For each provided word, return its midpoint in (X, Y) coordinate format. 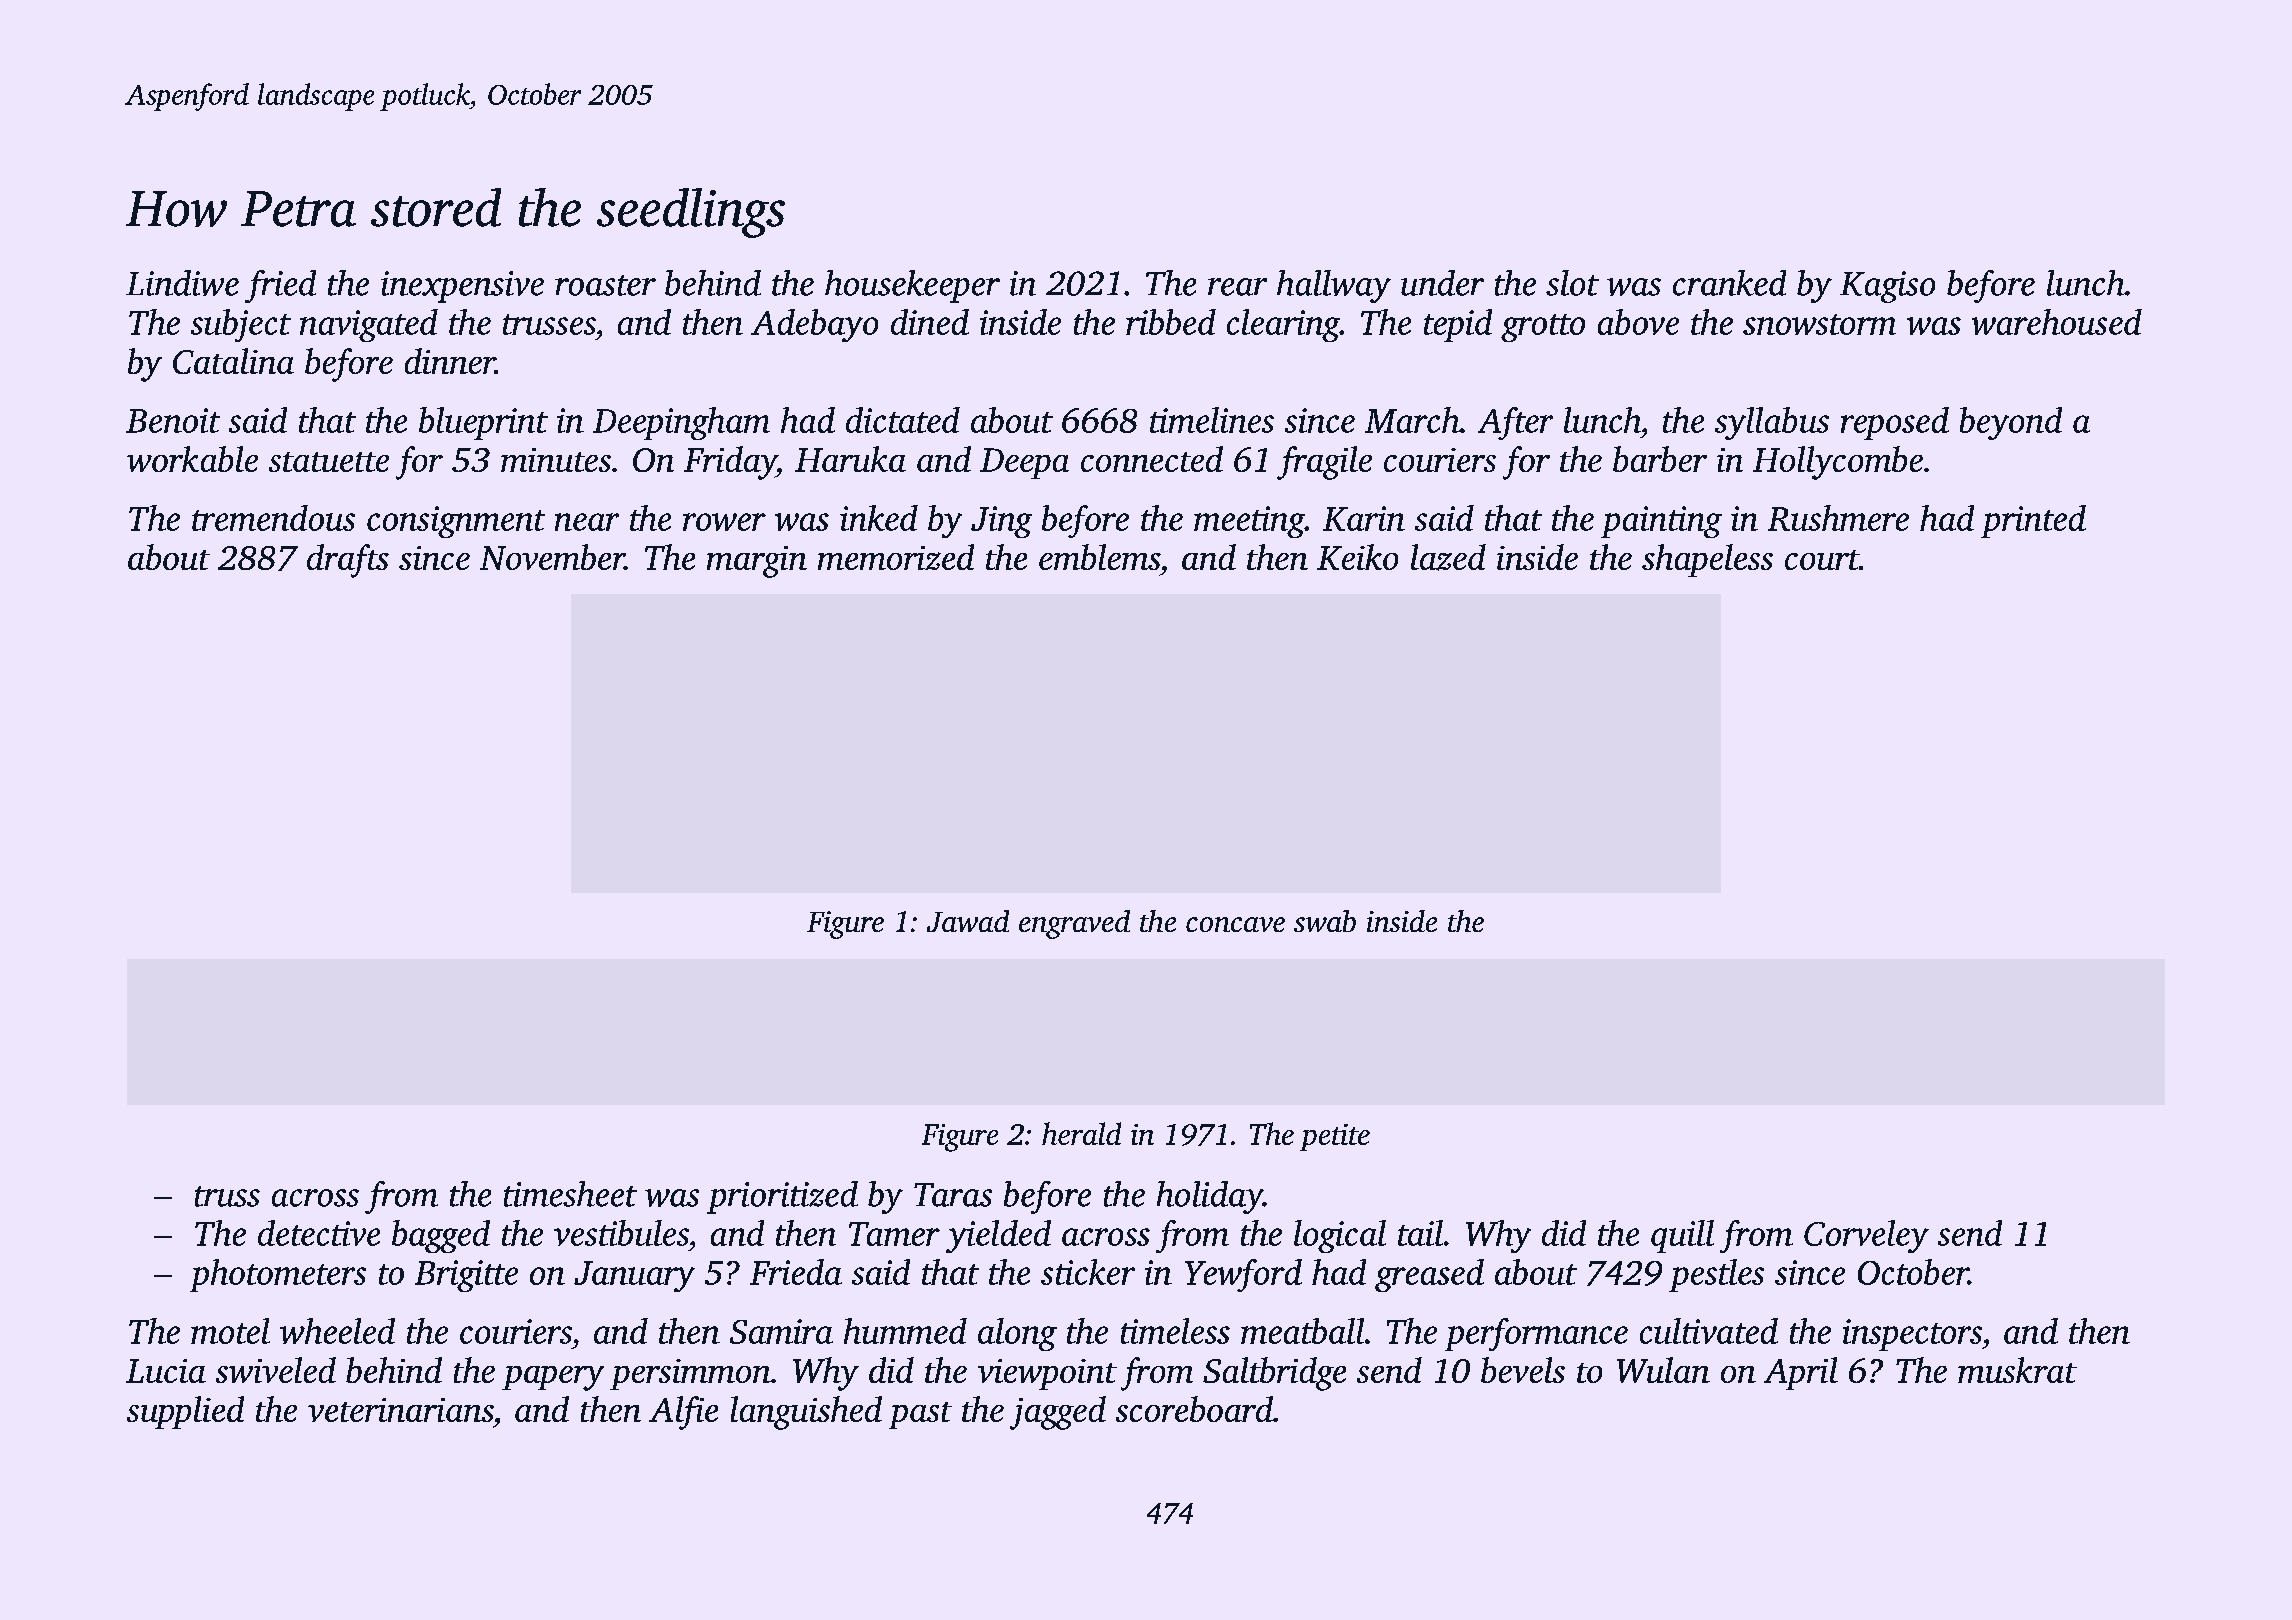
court (1822, 560)
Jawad (968, 921)
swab (1325, 921)
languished (806, 1413)
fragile (1324, 463)
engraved (1074, 924)
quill (1682, 1236)
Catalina (233, 361)
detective (319, 1233)
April (1801, 1373)
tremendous (273, 518)
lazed (1448, 557)
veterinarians (400, 1410)
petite (1335, 1137)
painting (1661, 522)
